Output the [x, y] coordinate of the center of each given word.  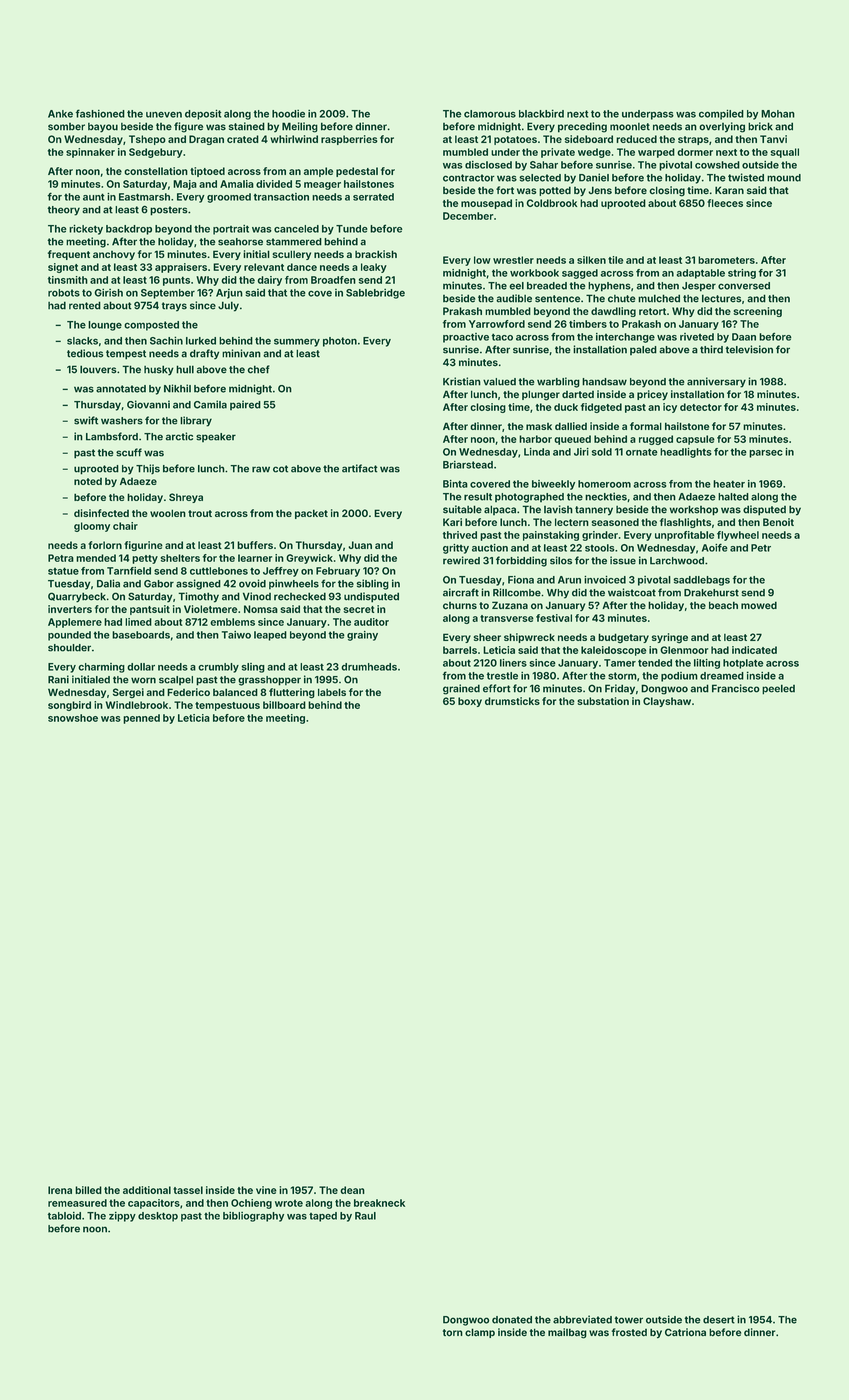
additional [147, 1190]
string [742, 274]
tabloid [64, 1216]
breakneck [379, 1203]
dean [352, 1190]
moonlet [630, 127]
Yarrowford [497, 324]
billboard [284, 705]
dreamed [722, 676]
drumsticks [512, 701]
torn [453, 1333]
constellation [156, 171]
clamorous [490, 114]
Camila [210, 404]
